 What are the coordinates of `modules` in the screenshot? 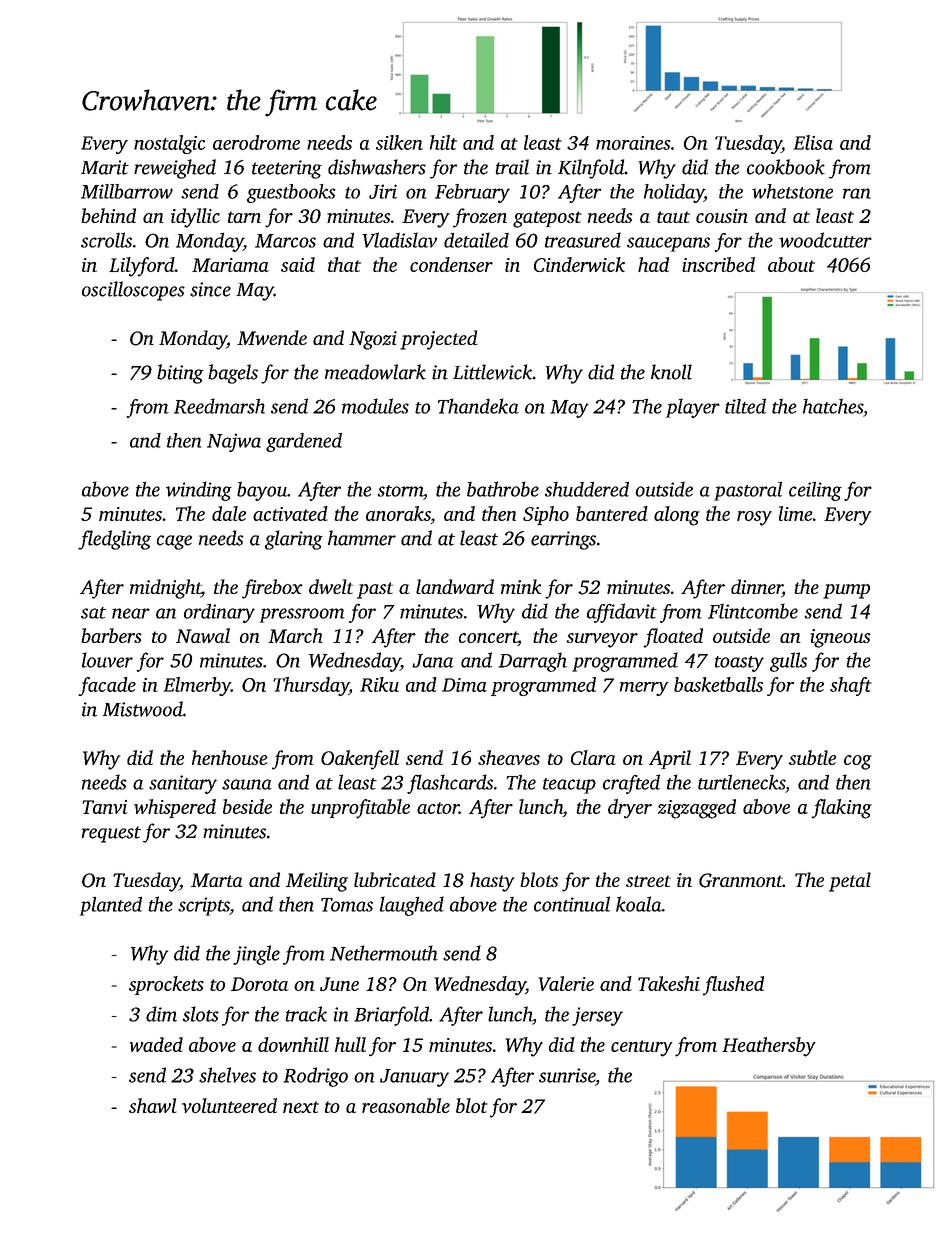 It's located at (375, 406).
